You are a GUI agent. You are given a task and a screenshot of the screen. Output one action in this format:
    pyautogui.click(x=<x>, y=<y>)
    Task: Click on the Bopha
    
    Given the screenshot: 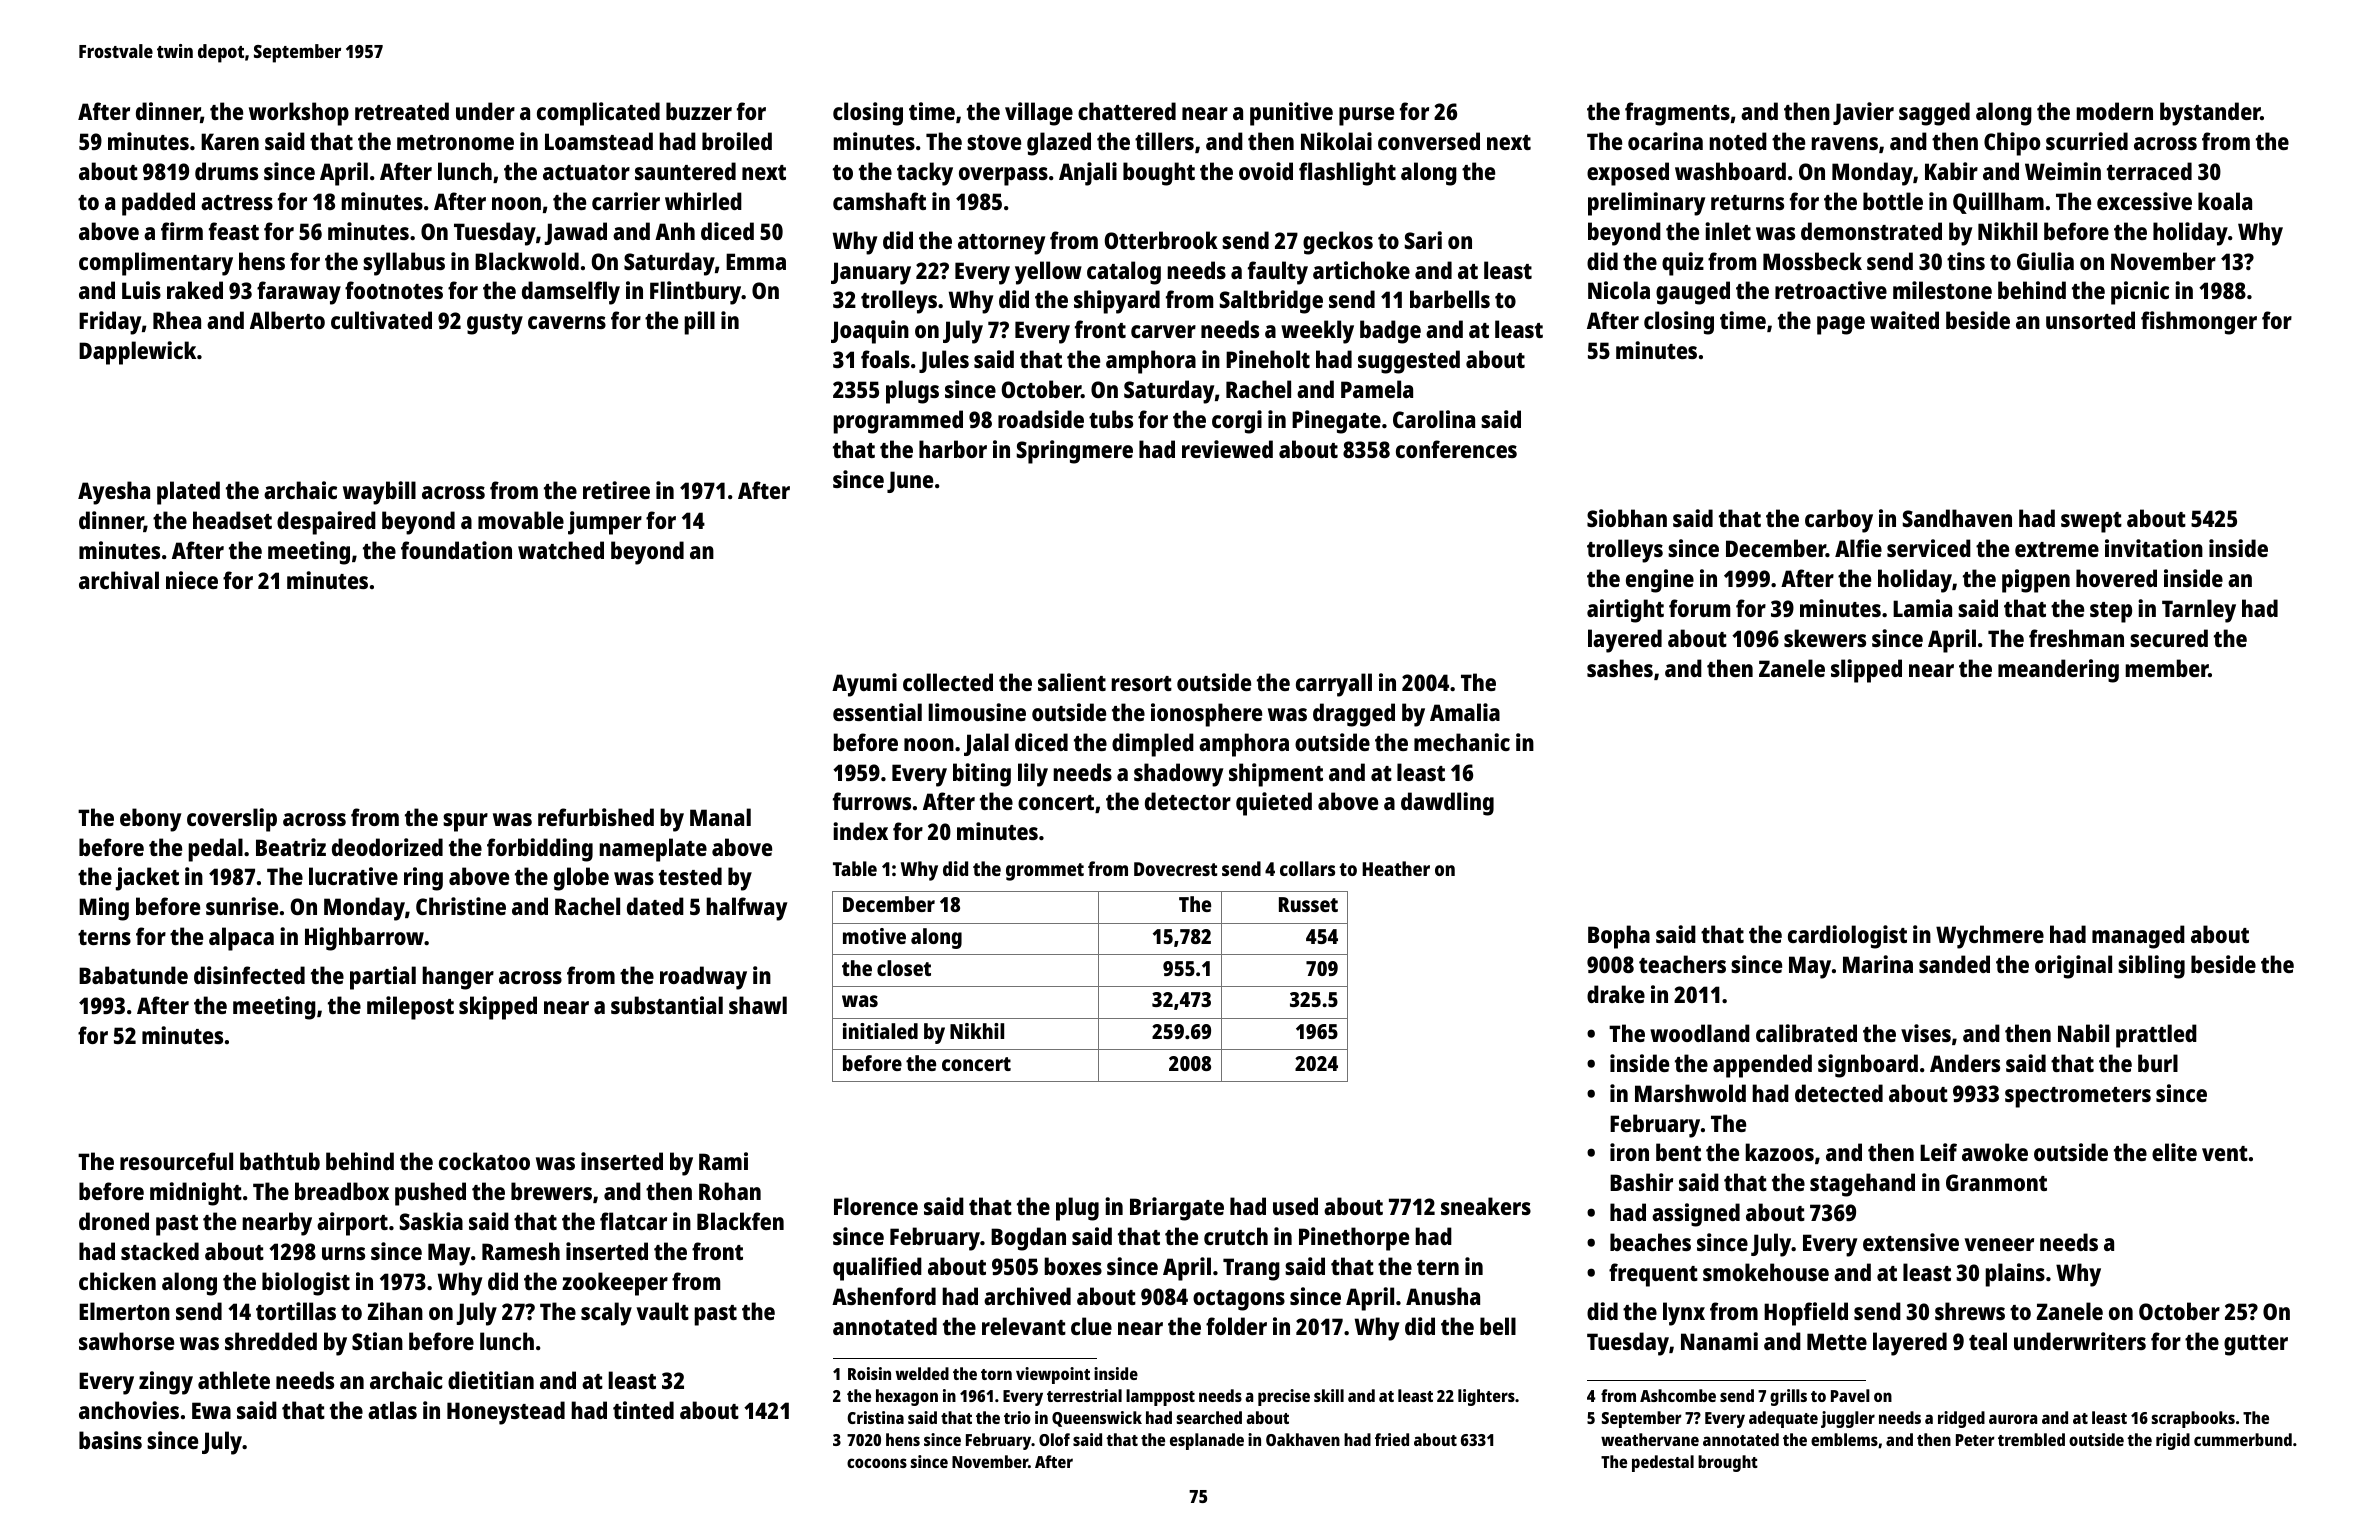 What is the action you would take?
    pyautogui.click(x=1619, y=937)
